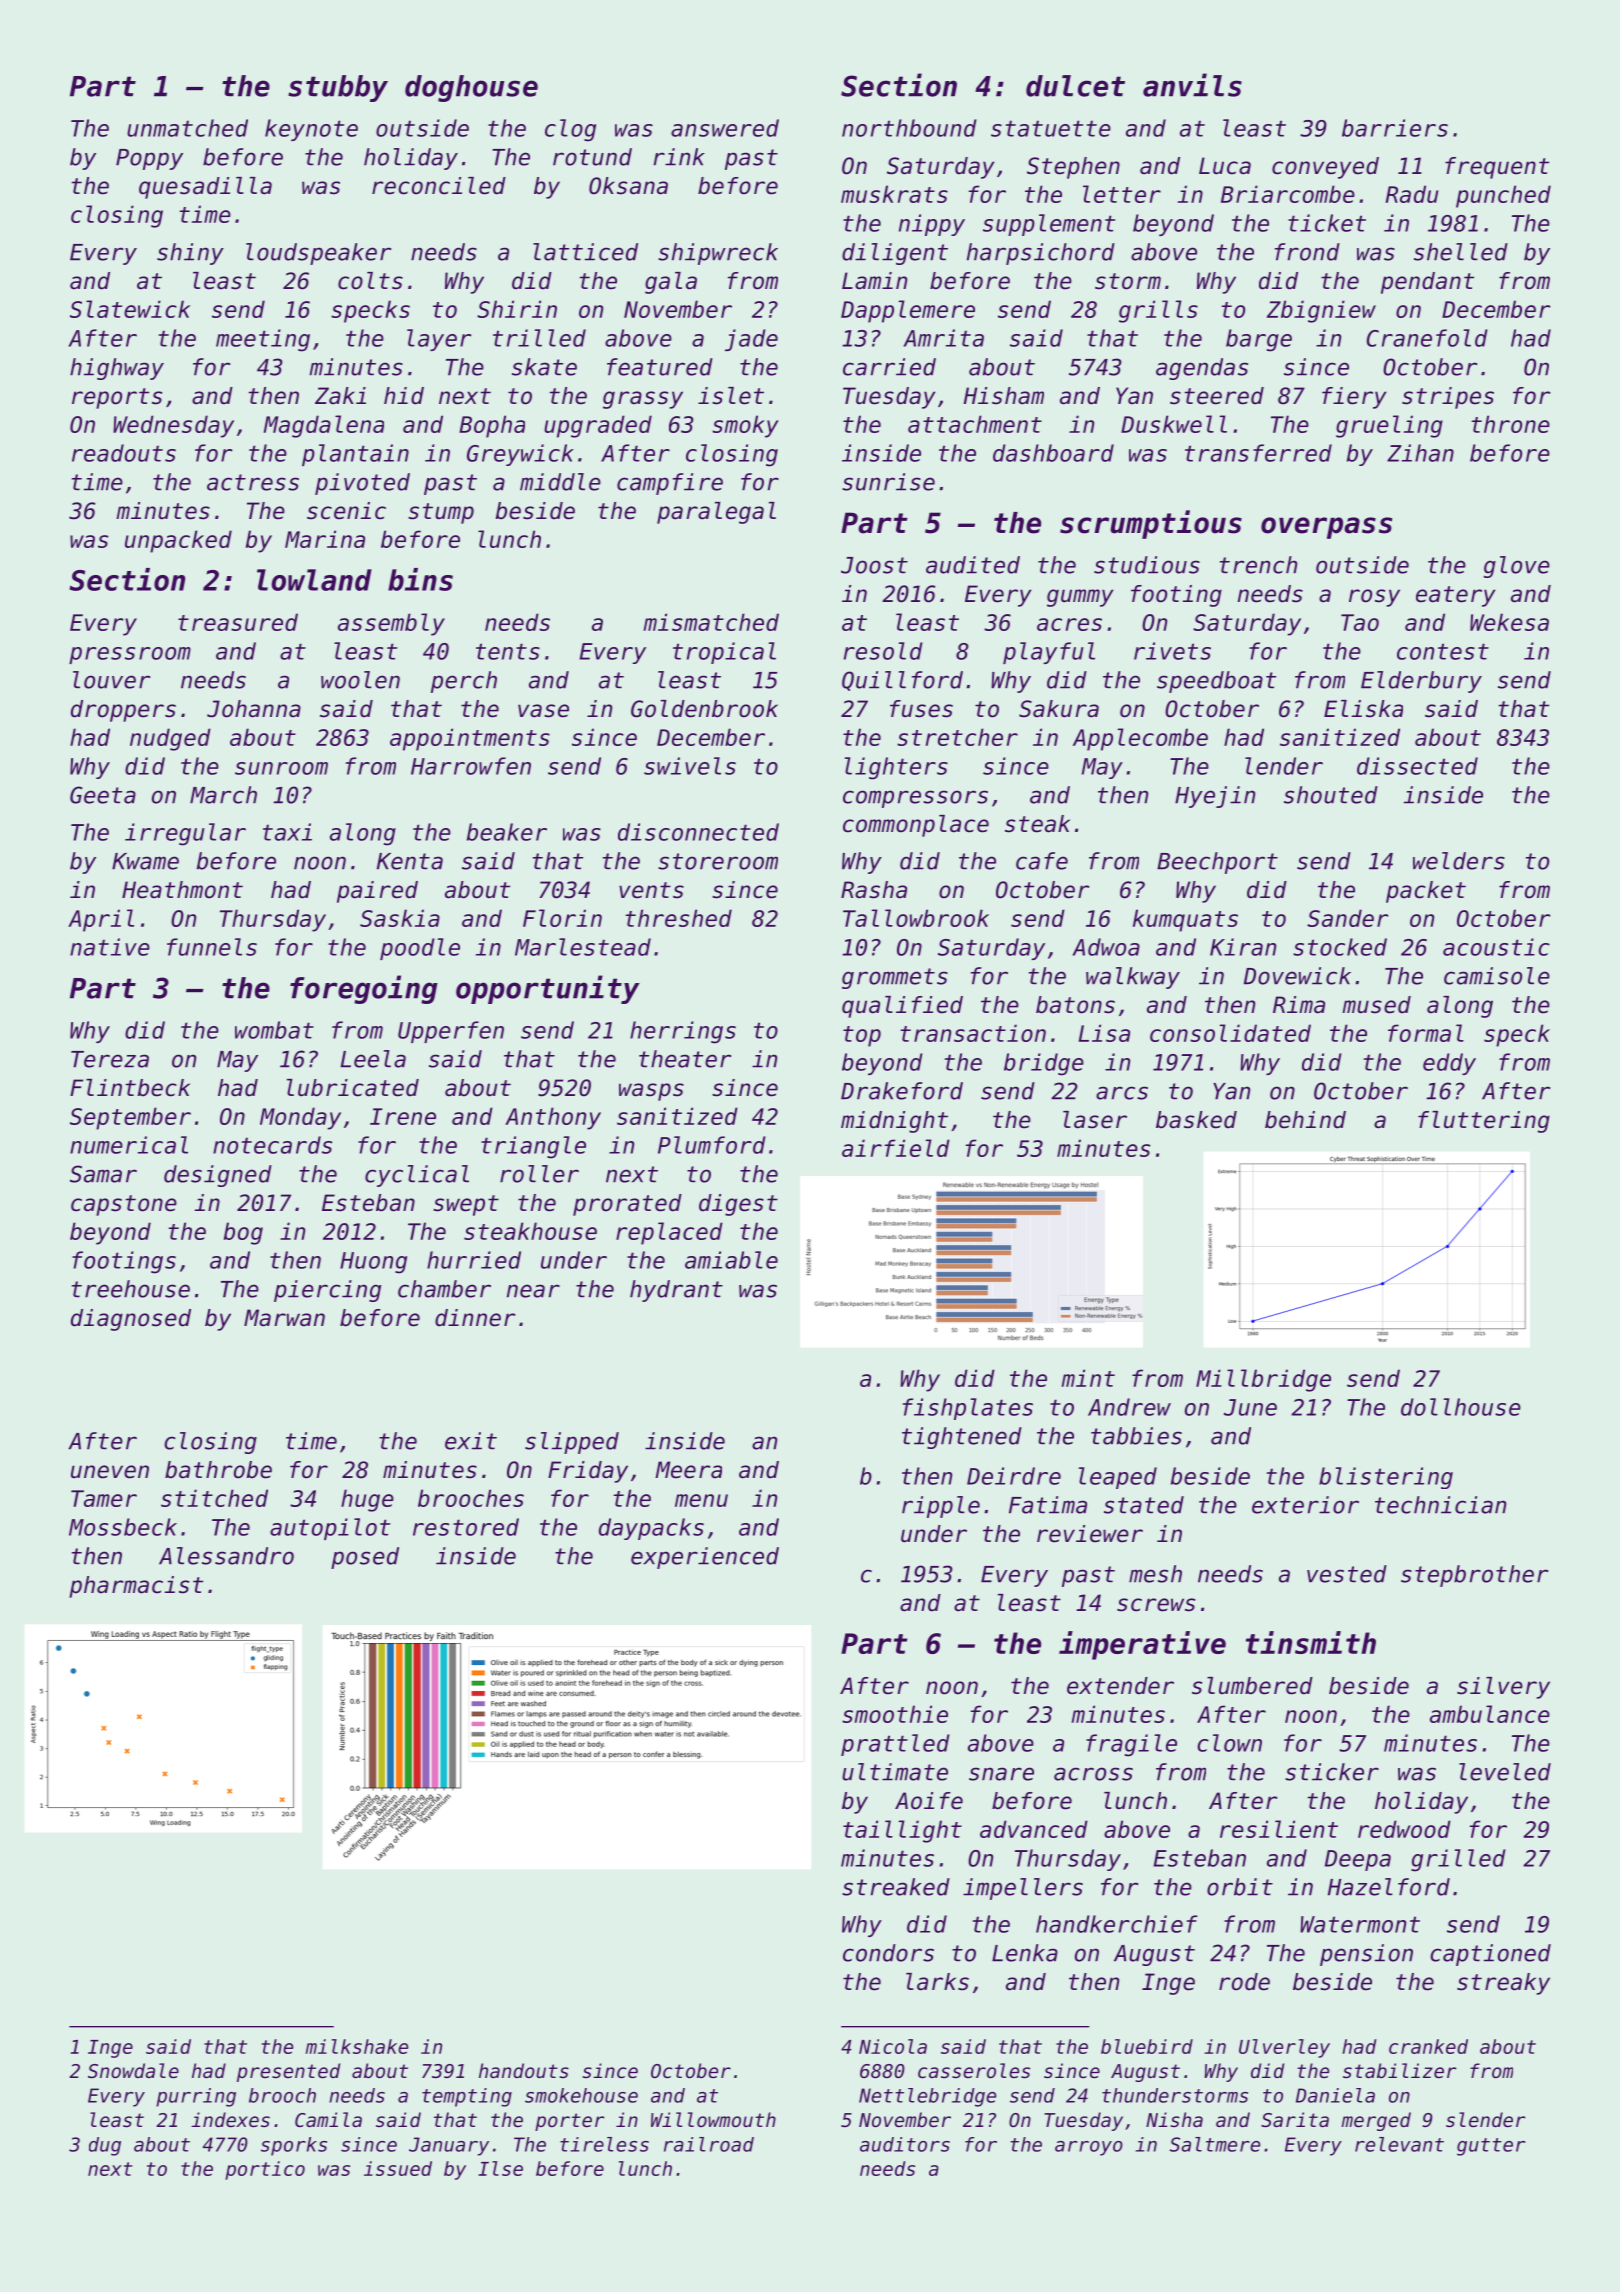 The image size is (1620, 2292). What do you see at coordinates (325, 539) in the screenshot?
I see `Marina` at bounding box center [325, 539].
